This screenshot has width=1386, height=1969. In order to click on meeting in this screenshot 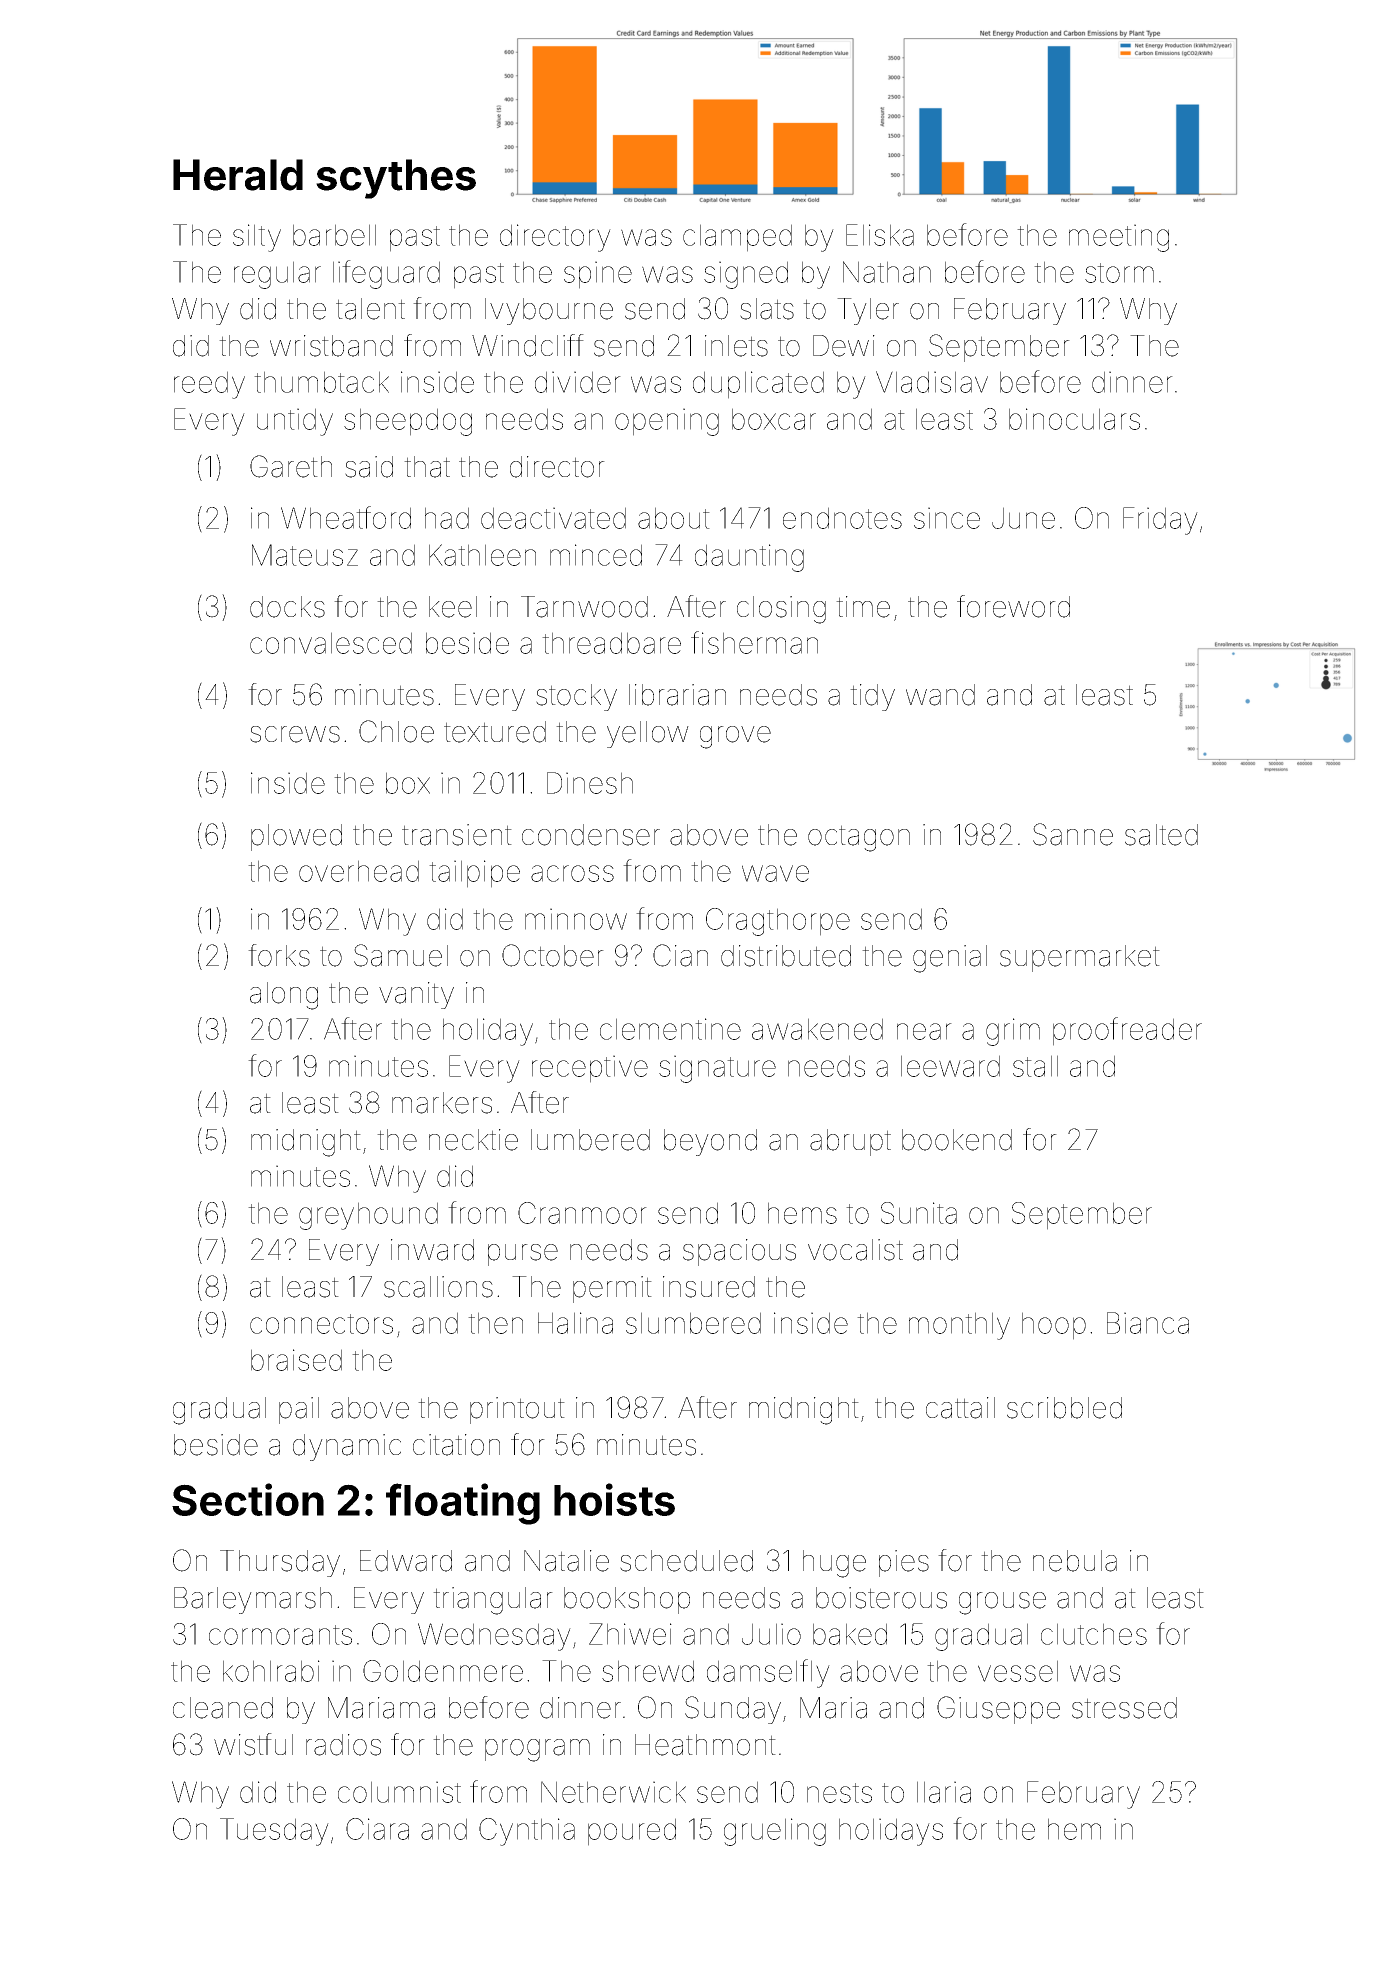, I will do `click(1119, 238)`.
